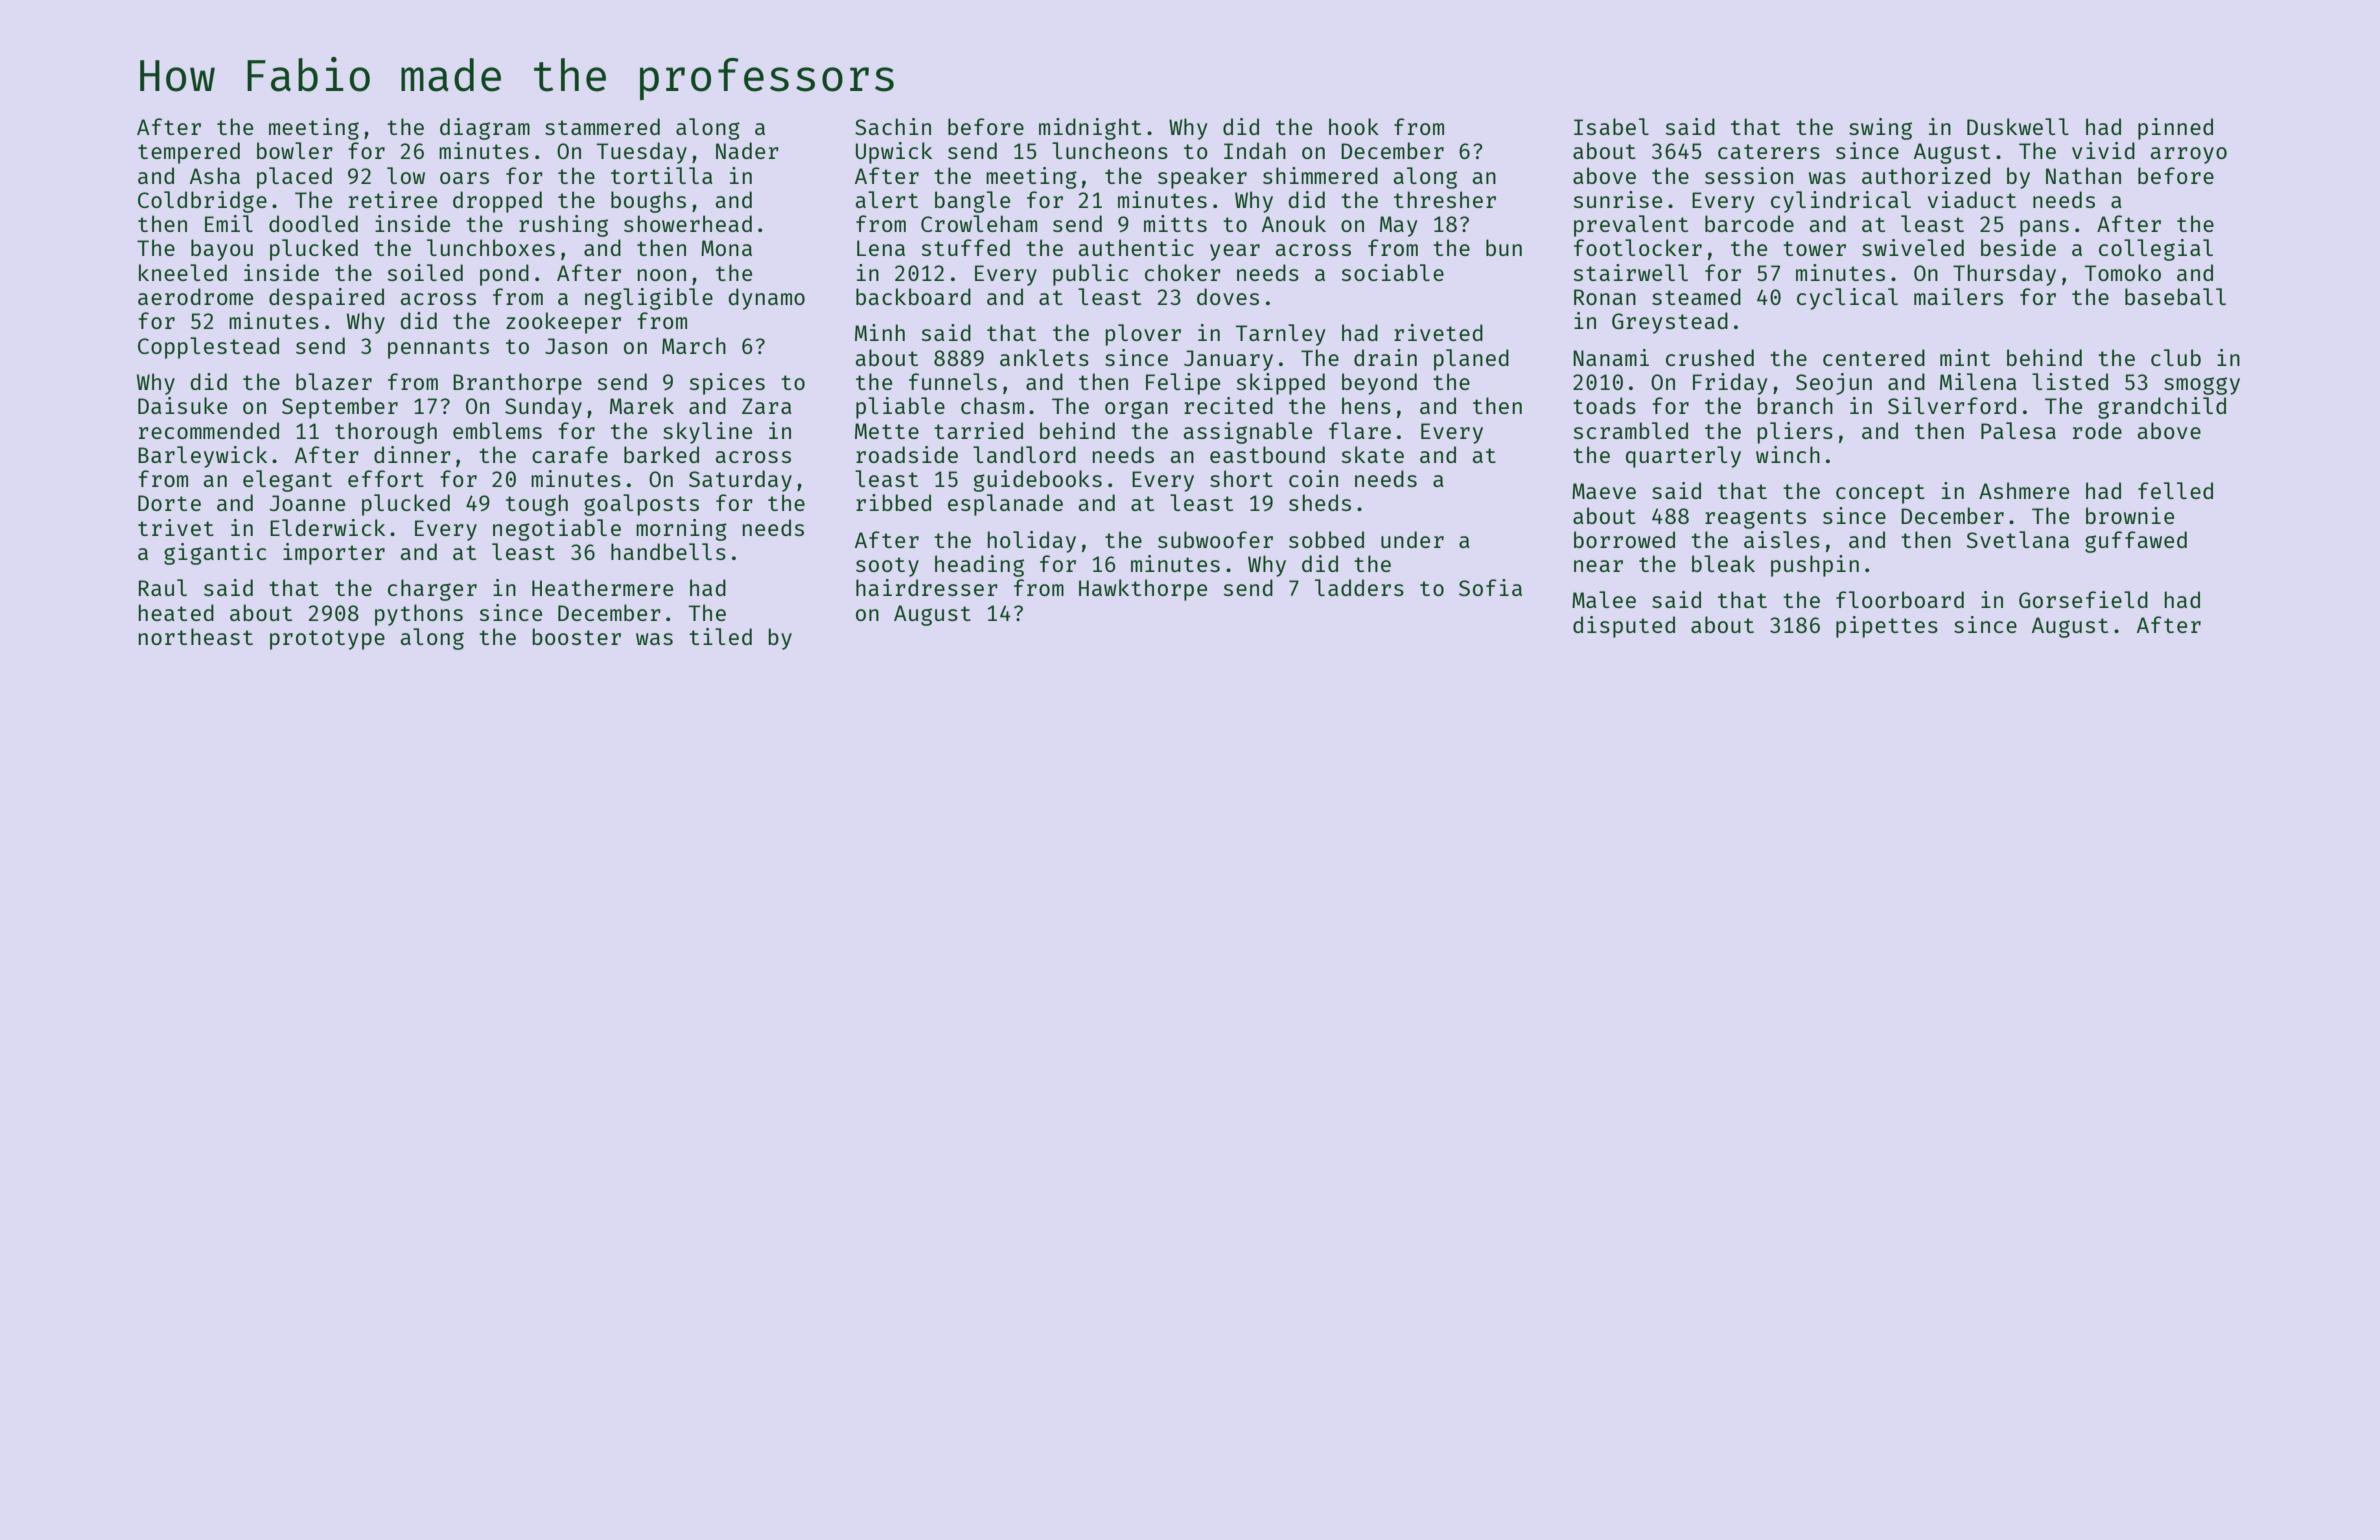 The width and height of the page is (2380, 1540). What do you see at coordinates (1696, 296) in the page?
I see `steamed` at bounding box center [1696, 296].
